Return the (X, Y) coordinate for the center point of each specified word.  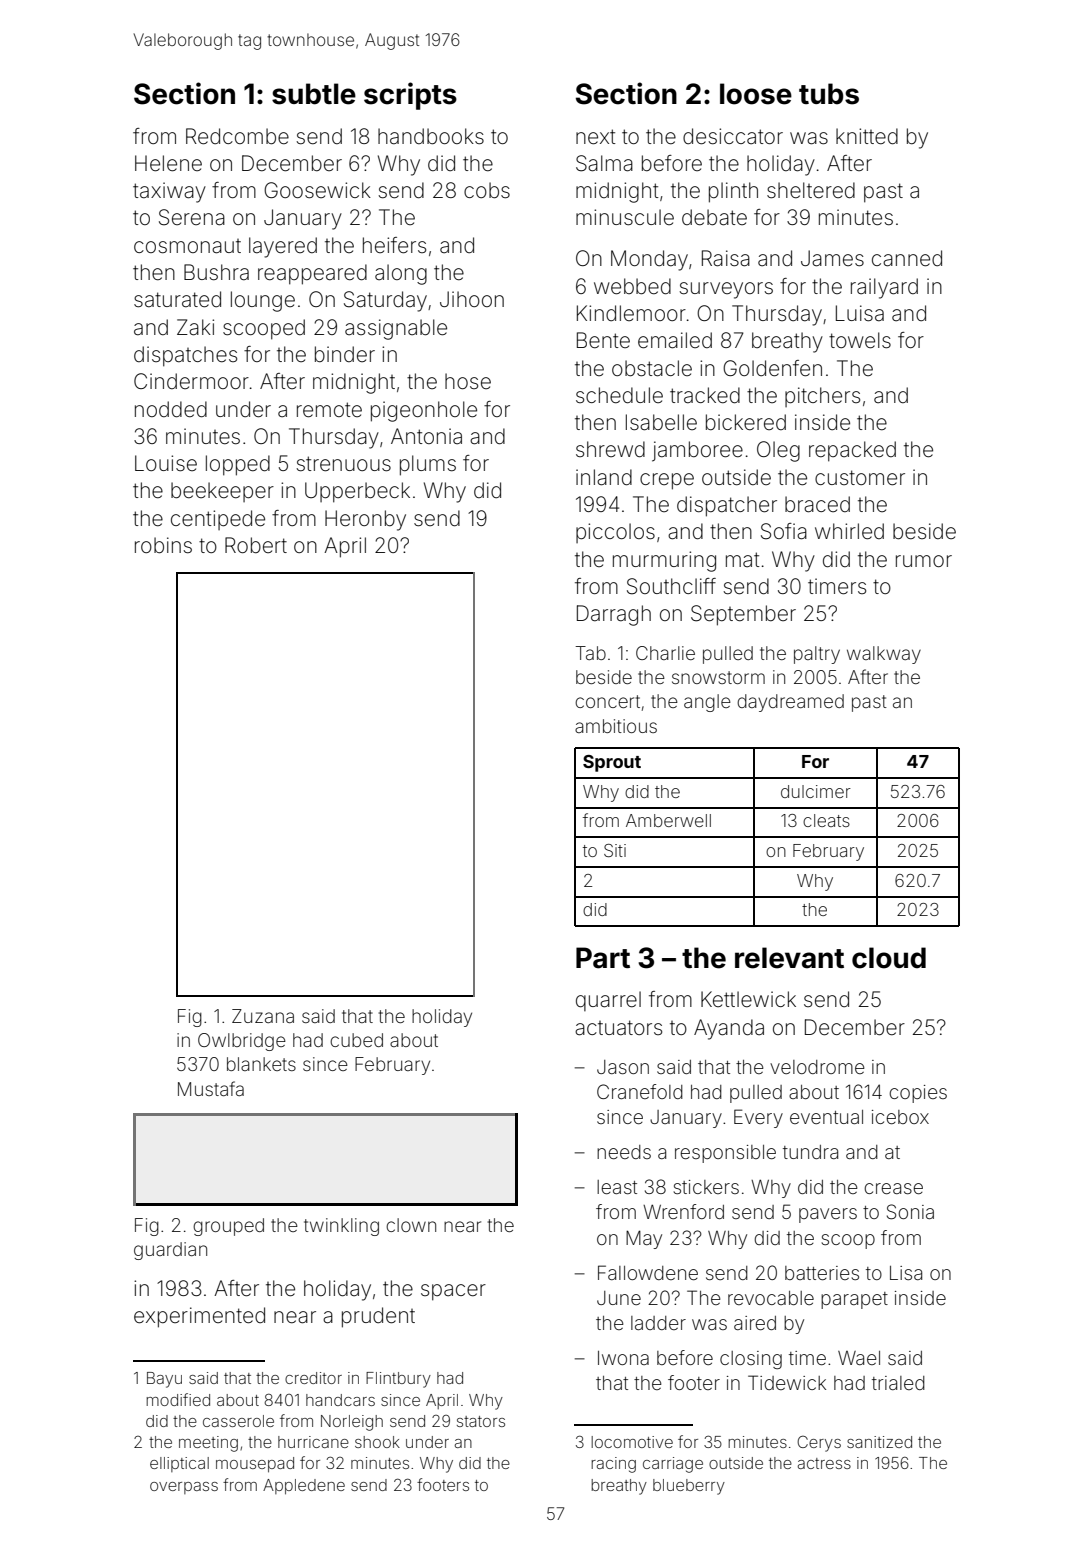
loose (756, 94)
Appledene (304, 1487)
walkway (884, 655)
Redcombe (237, 136)
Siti (615, 850)
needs (624, 1152)
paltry (817, 655)
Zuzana (263, 1016)
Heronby (365, 520)
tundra (810, 1152)
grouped (228, 1227)
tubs (829, 94)
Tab (590, 653)
